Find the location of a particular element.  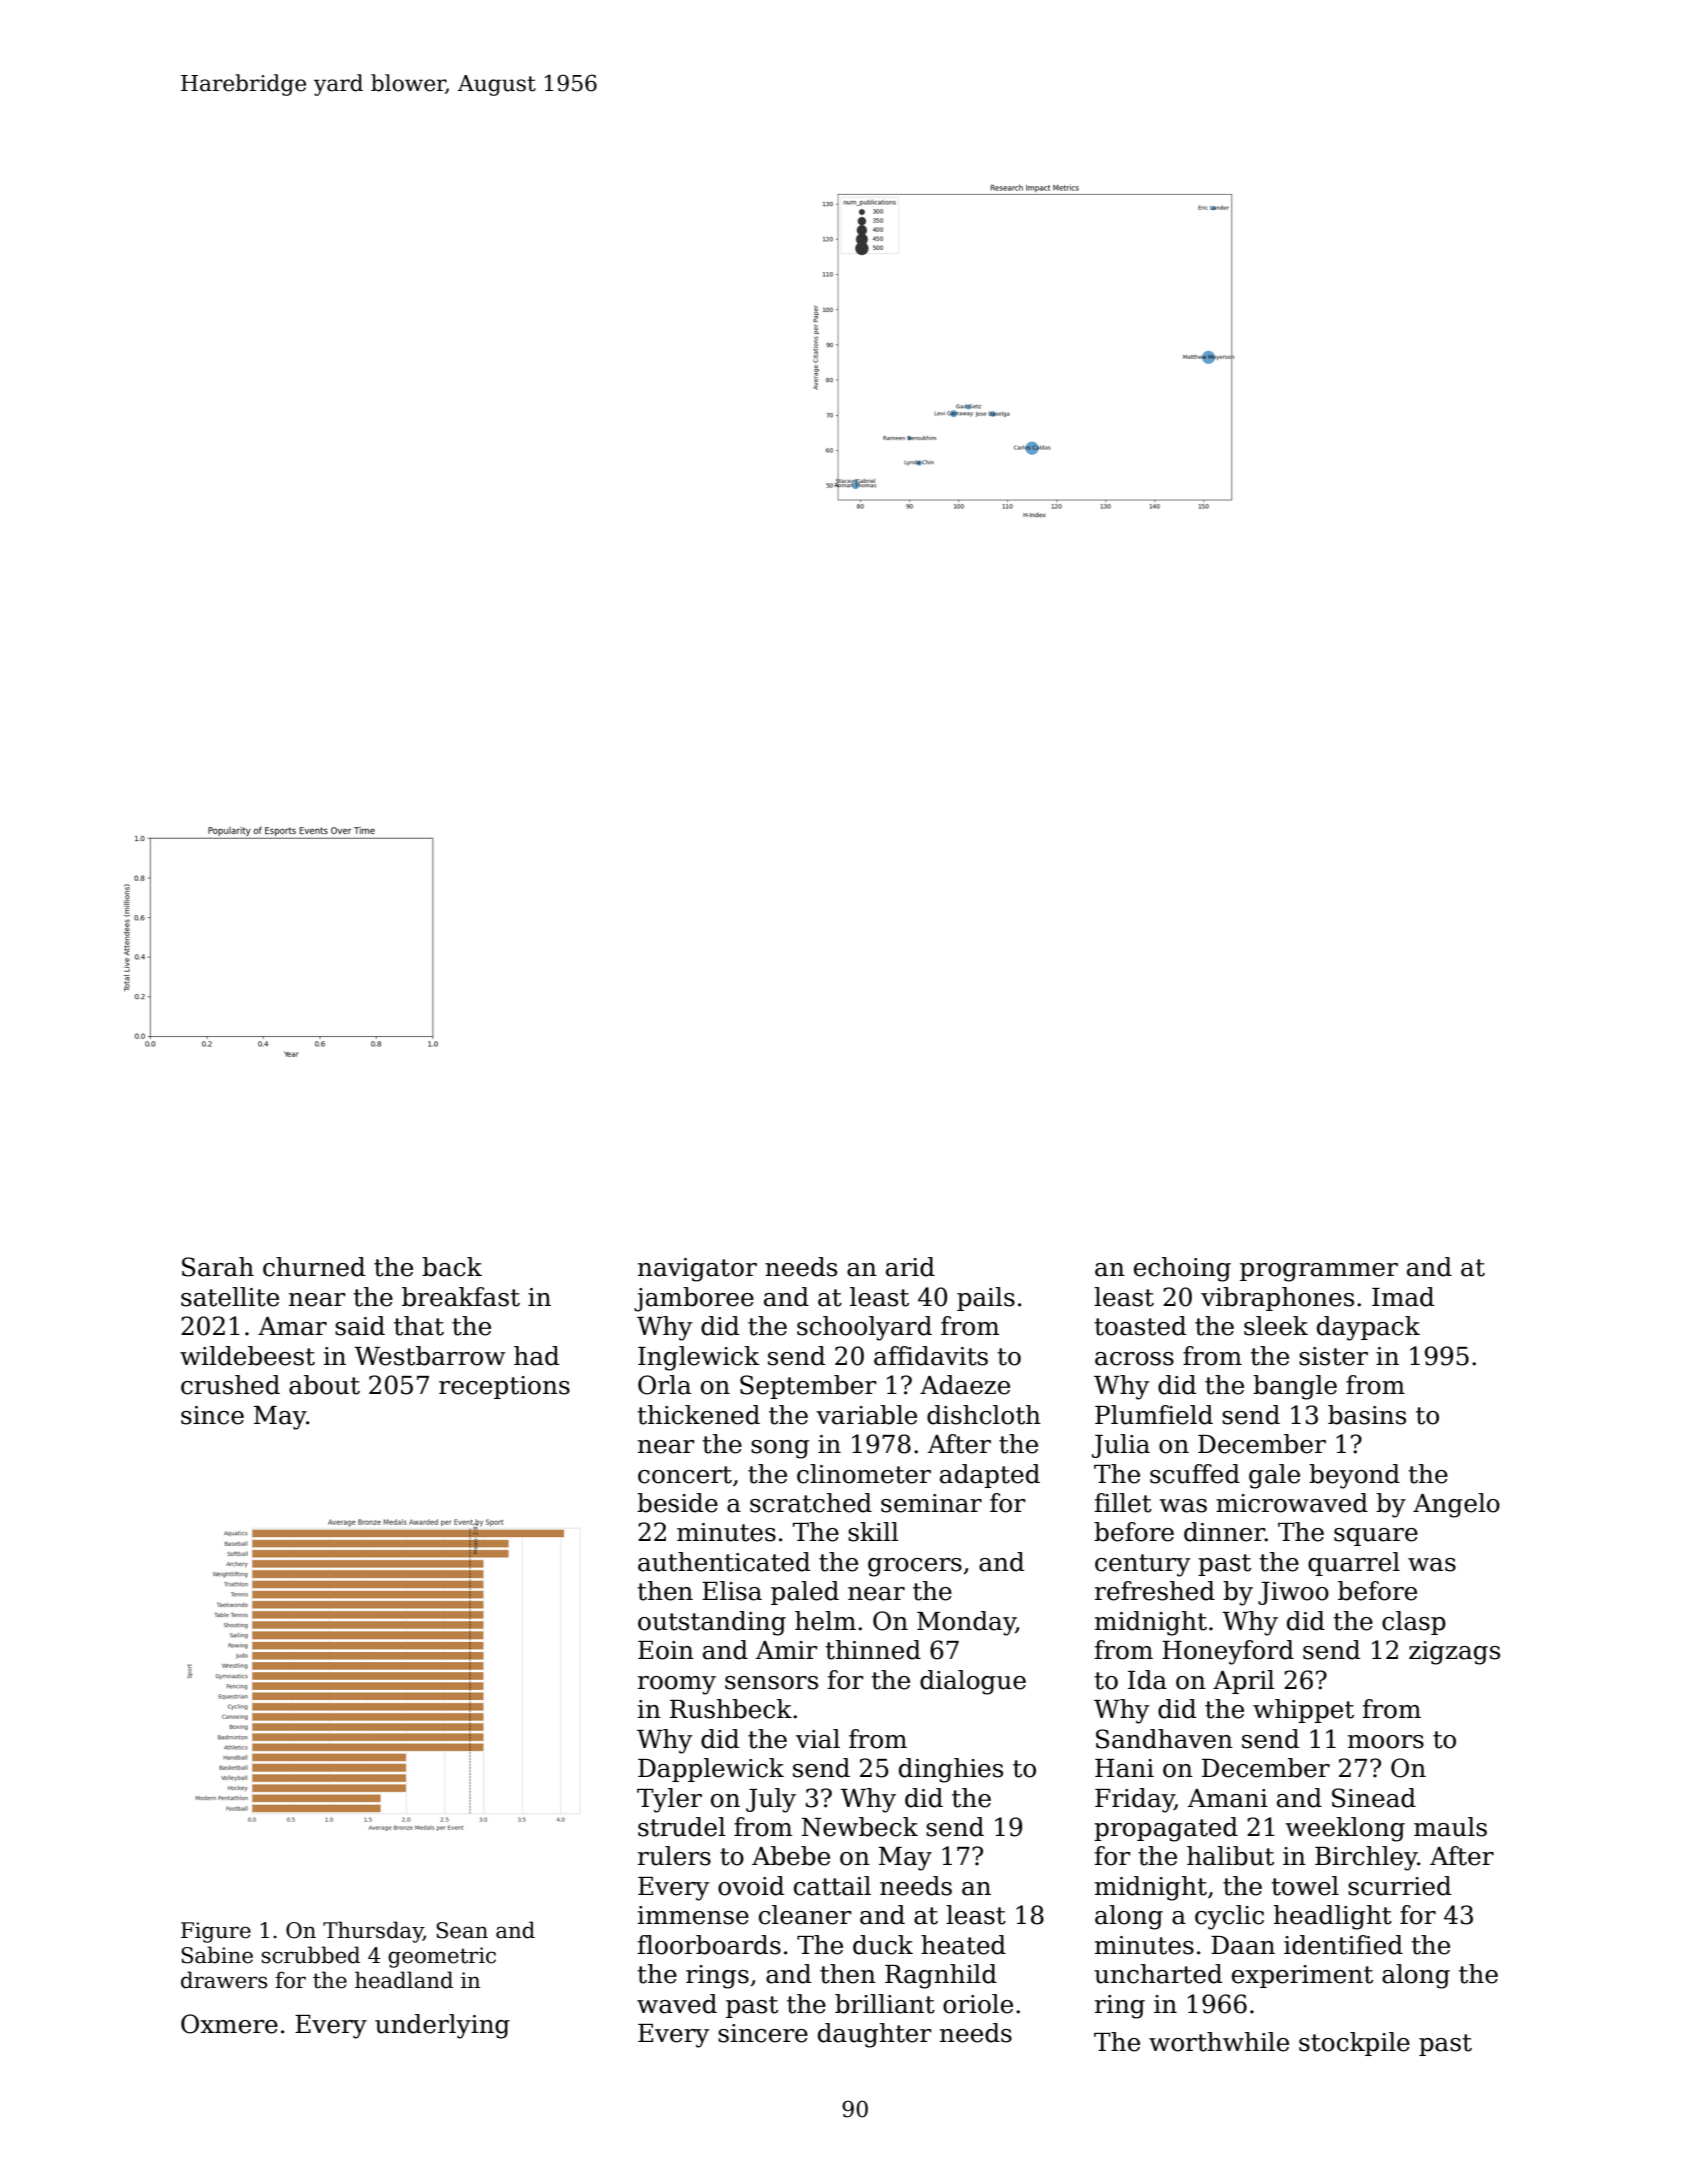

underlying is located at coordinates (442, 2026).
